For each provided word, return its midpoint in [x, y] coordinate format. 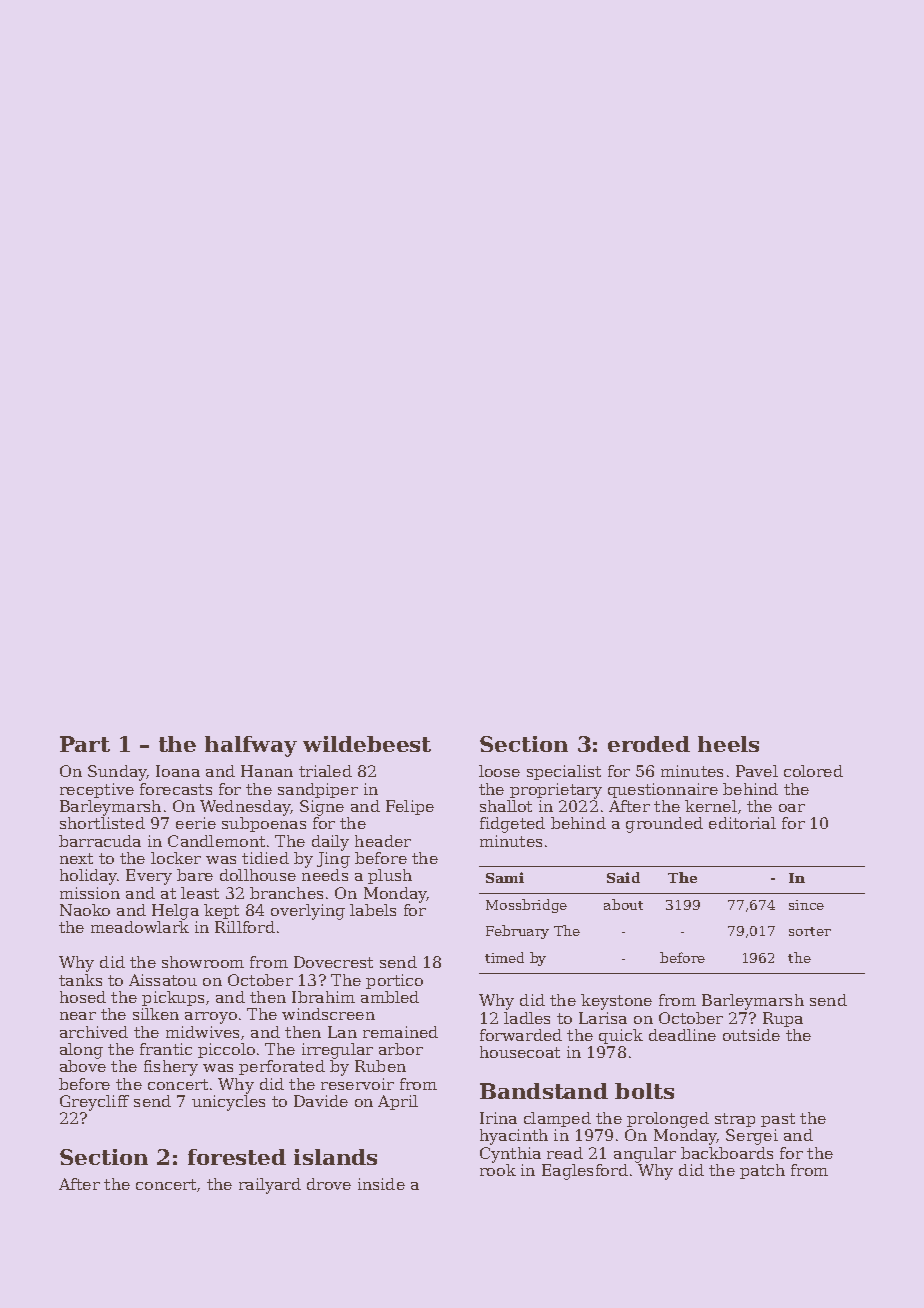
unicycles [228, 1103]
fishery [171, 1068]
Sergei [752, 1137]
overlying [308, 912]
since [806, 905]
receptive [97, 790]
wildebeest [367, 744]
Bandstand [544, 1091]
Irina [498, 1118]
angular [645, 1155]
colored [813, 771]
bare [195, 875]
